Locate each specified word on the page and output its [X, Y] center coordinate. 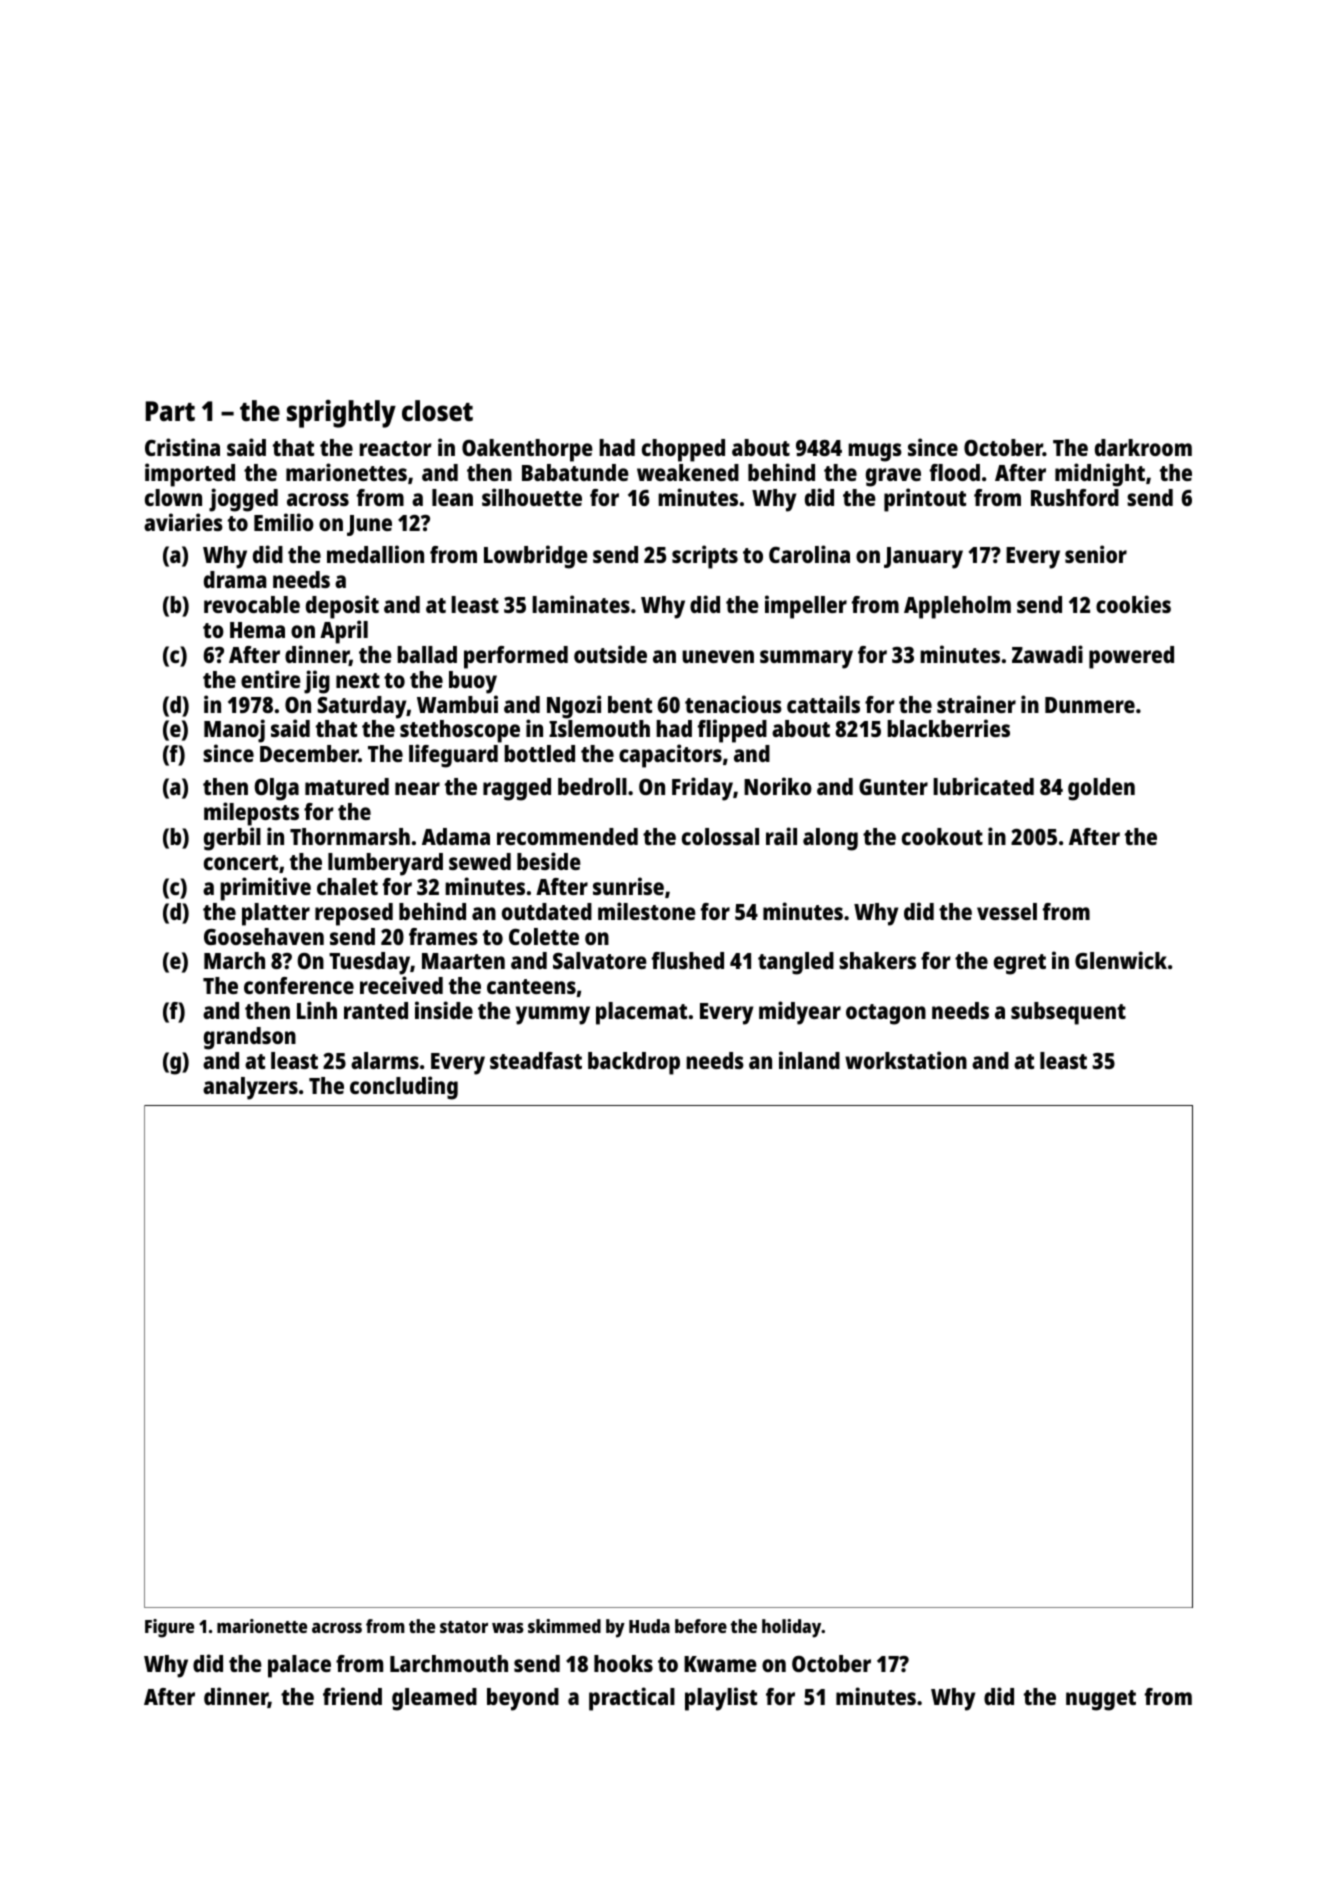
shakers [877, 960]
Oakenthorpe [527, 450]
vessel [1007, 911]
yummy [553, 1015]
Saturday [362, 707]
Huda [649, 1626]
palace [299, 1666]
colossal [720, 836]
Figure [169, 1628]
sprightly [341, 414]
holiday [792, 1628]
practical [632, 1699]
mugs [875, 452]
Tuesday [369, 963]
